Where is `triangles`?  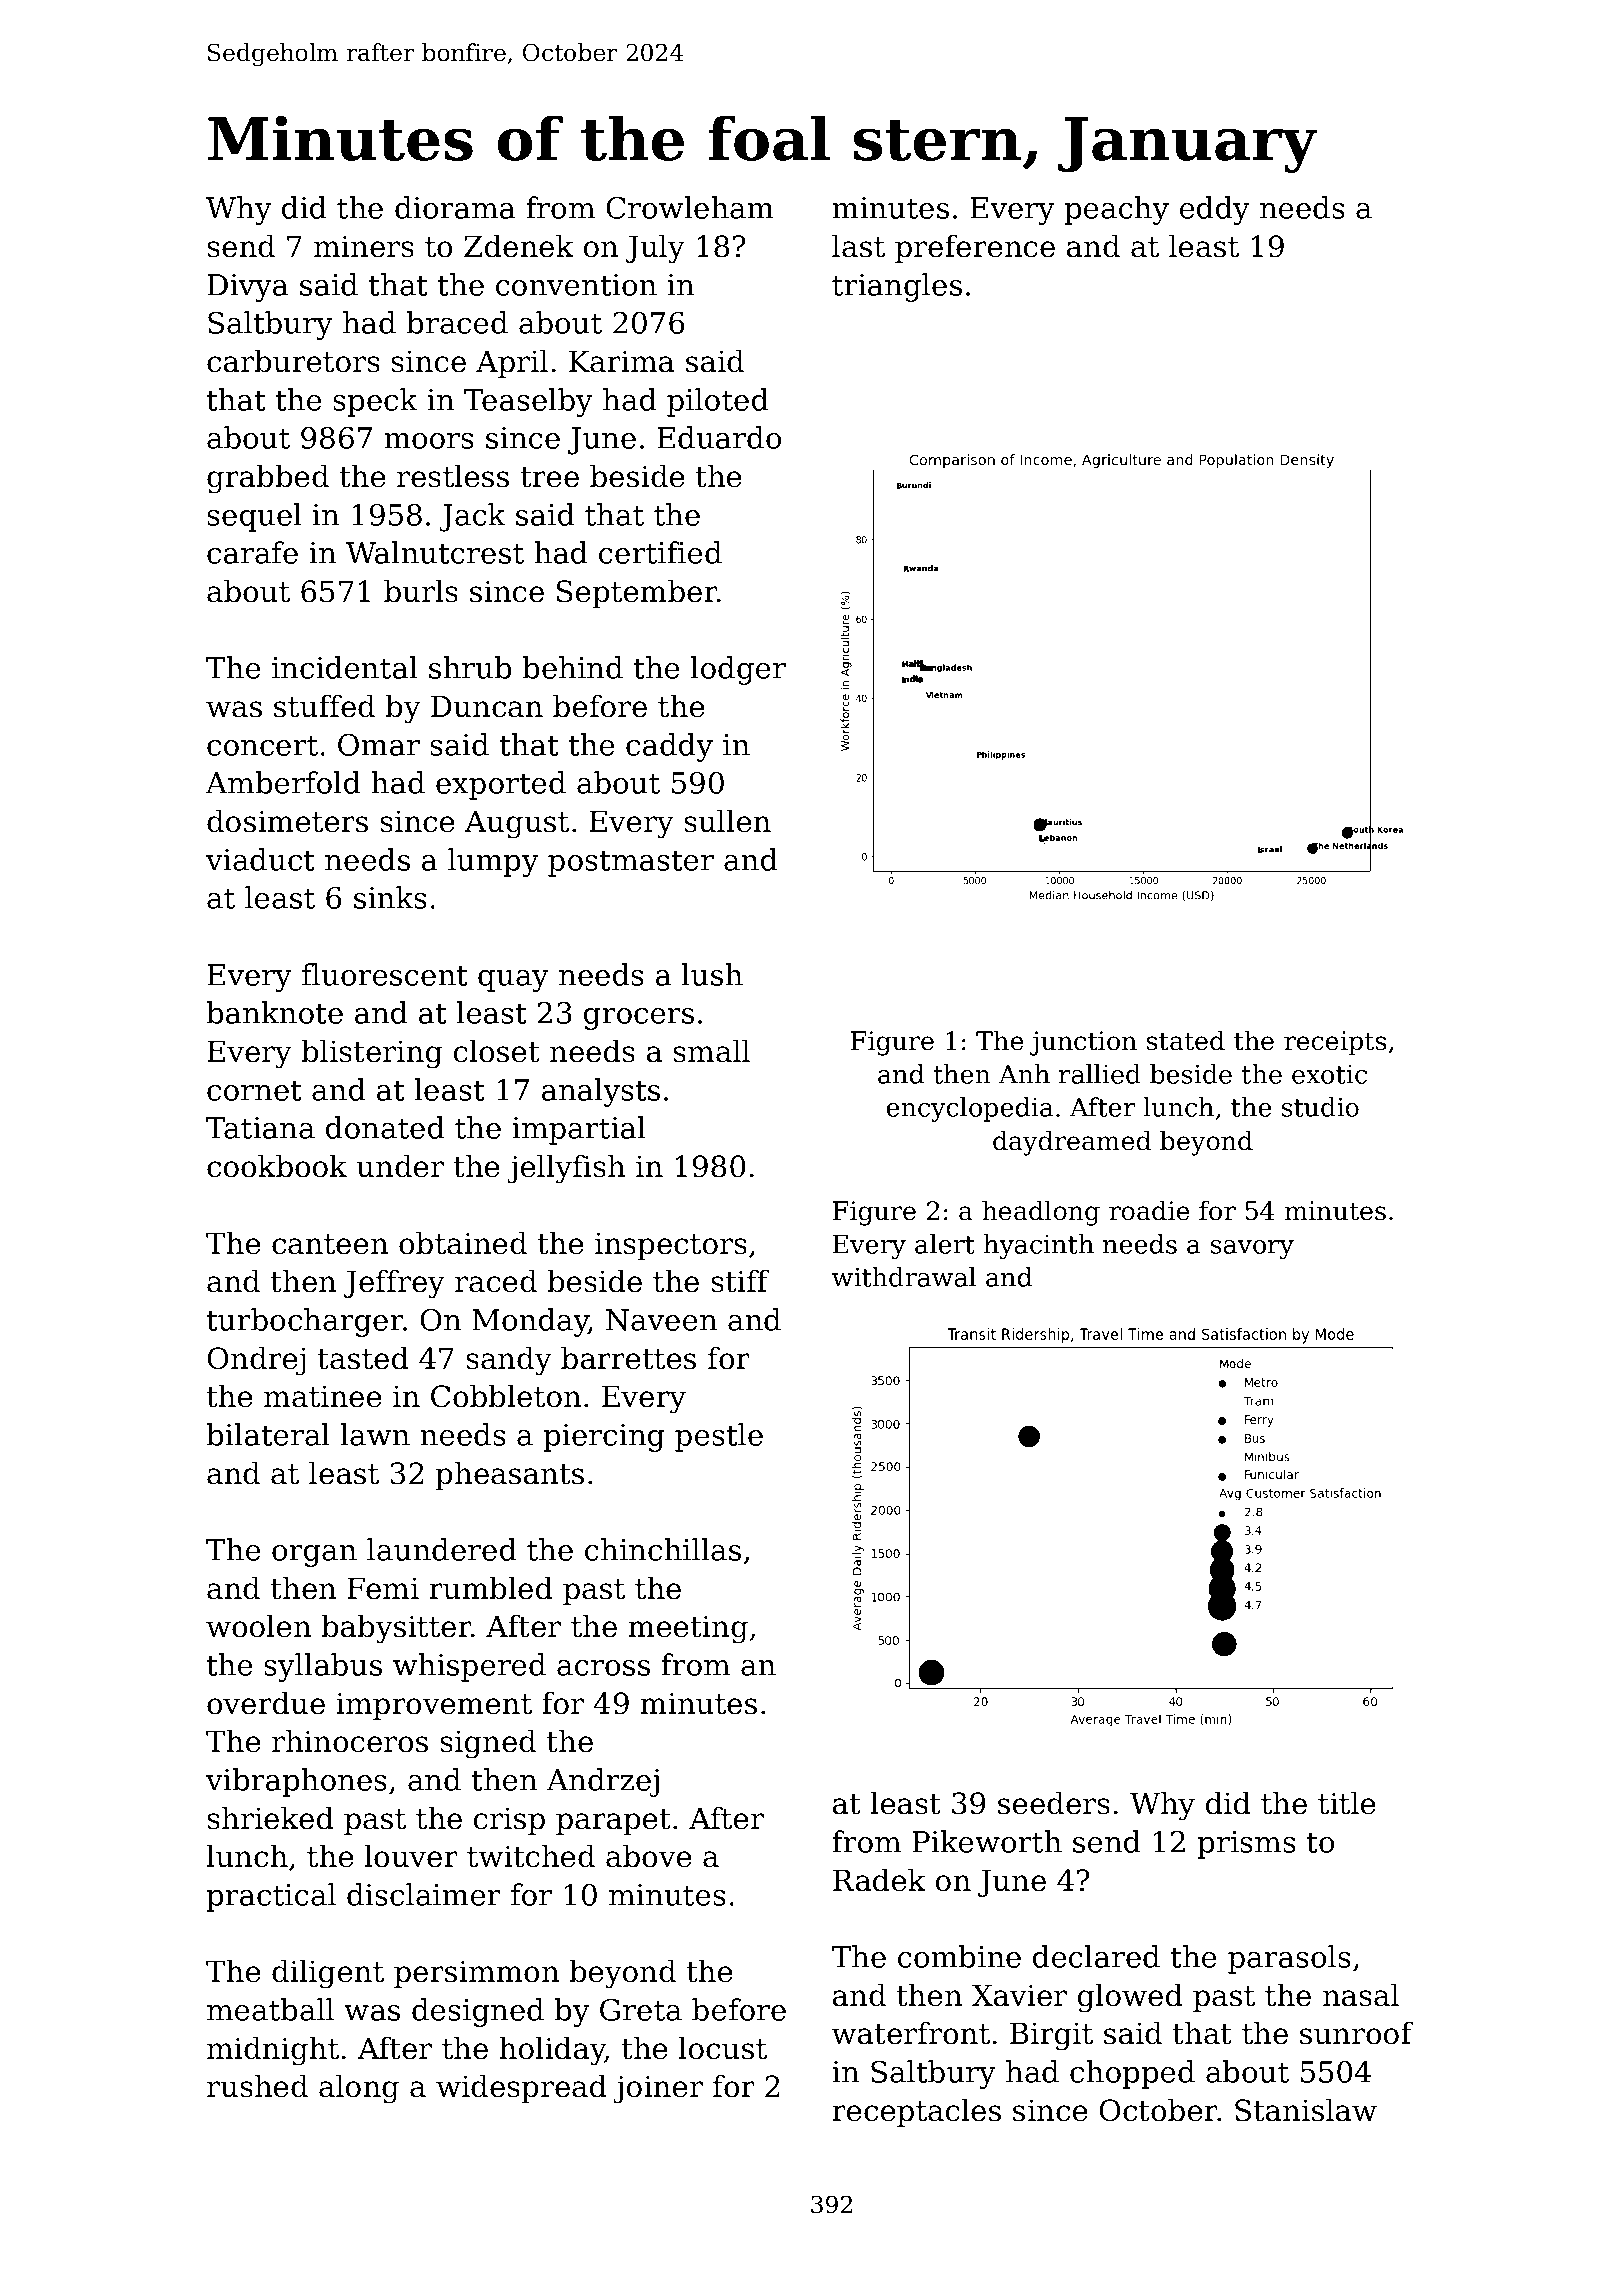 triangles is located at coordinates (897, 287).
